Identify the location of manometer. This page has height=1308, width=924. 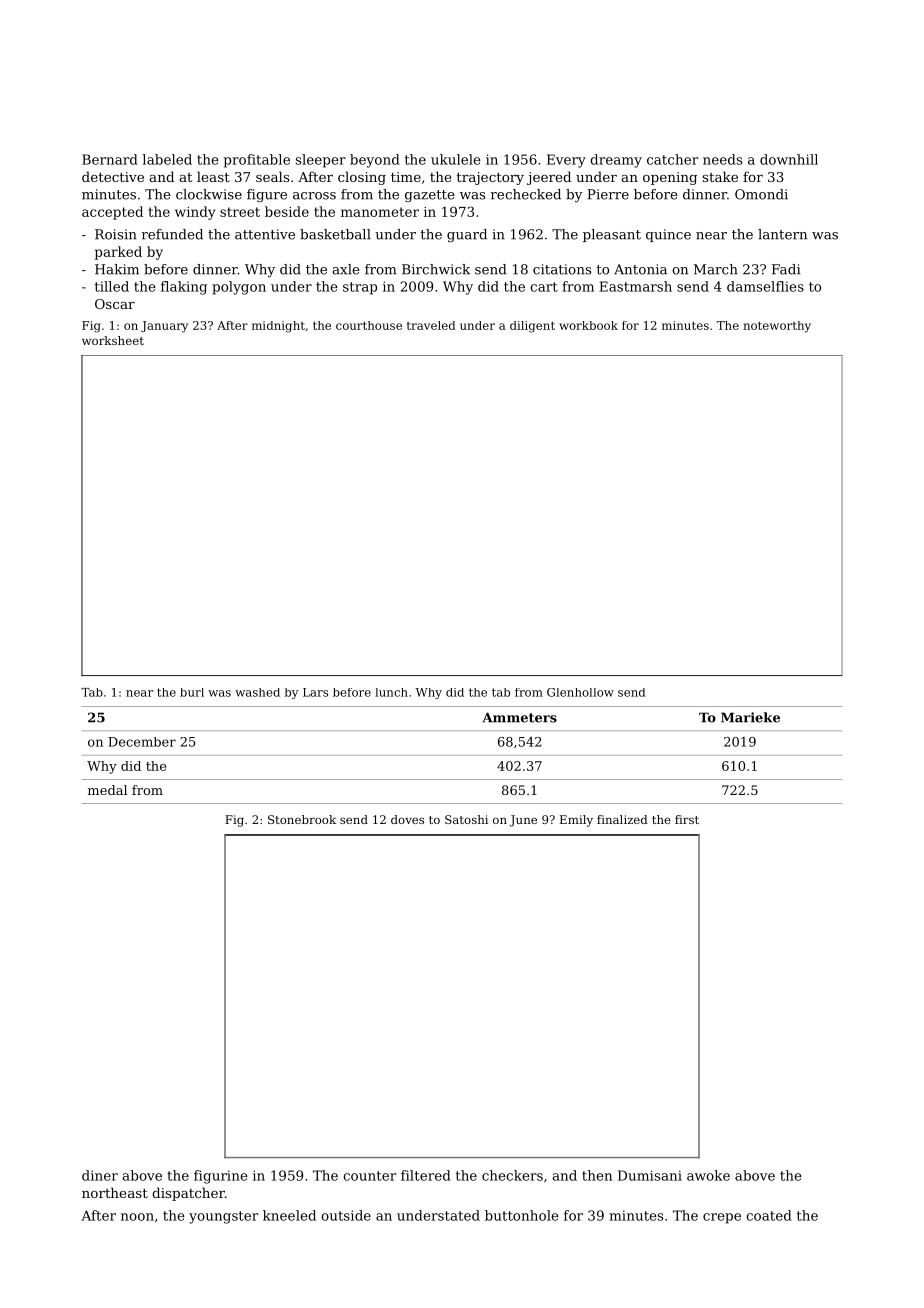
(380, 212).
